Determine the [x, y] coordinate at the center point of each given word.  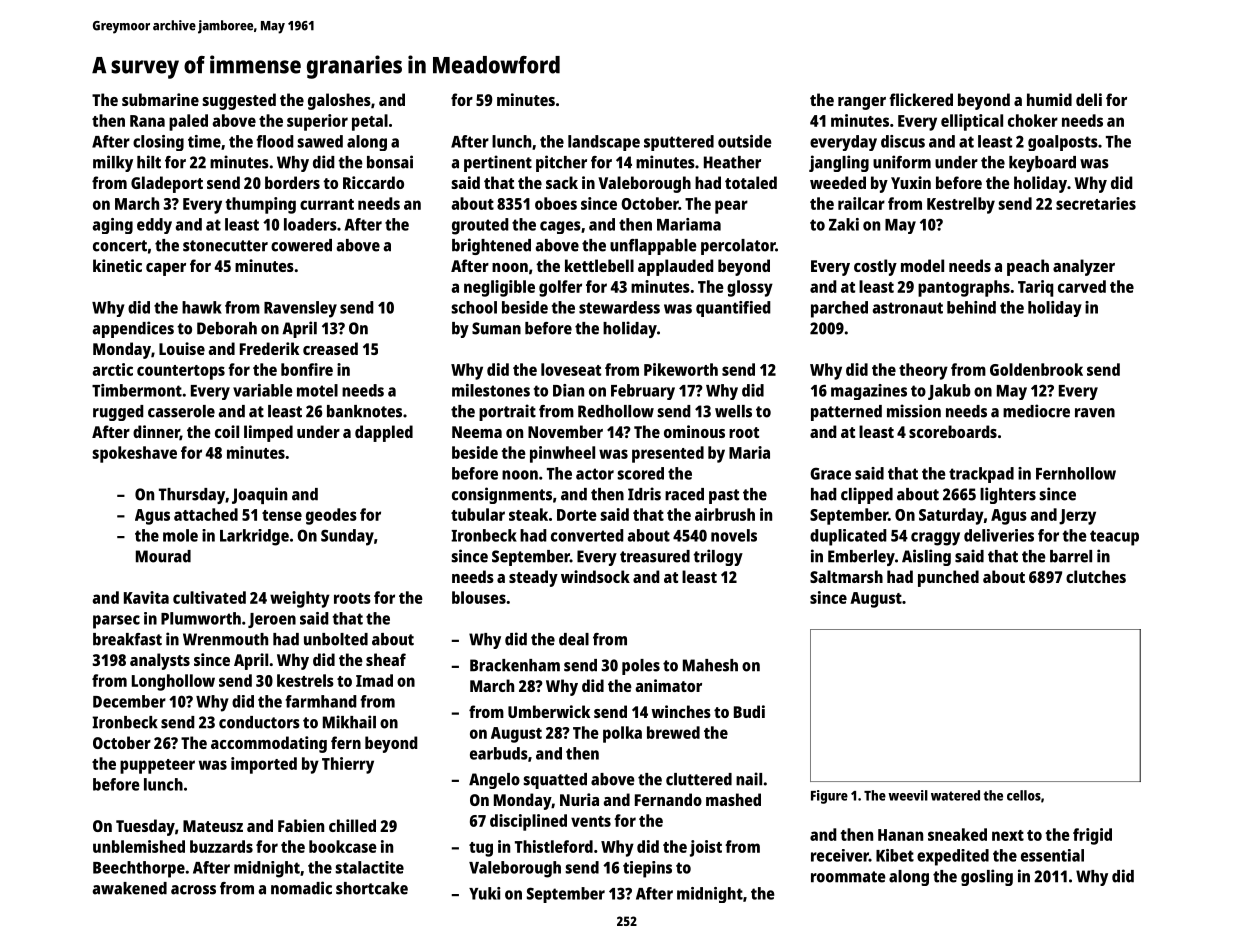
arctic [113, 369]
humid [1049, 99]
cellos [1024, 795]
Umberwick [549, 711]
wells [733, 411]
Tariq [1036, 288]
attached [206, 514]
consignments [502, 495]
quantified [733, 309]
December [129, 701]
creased [330, 348]
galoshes [339, 101]
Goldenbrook [1036, 369]
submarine [160, 99]
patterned [846, 413]
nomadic [301, 888]
